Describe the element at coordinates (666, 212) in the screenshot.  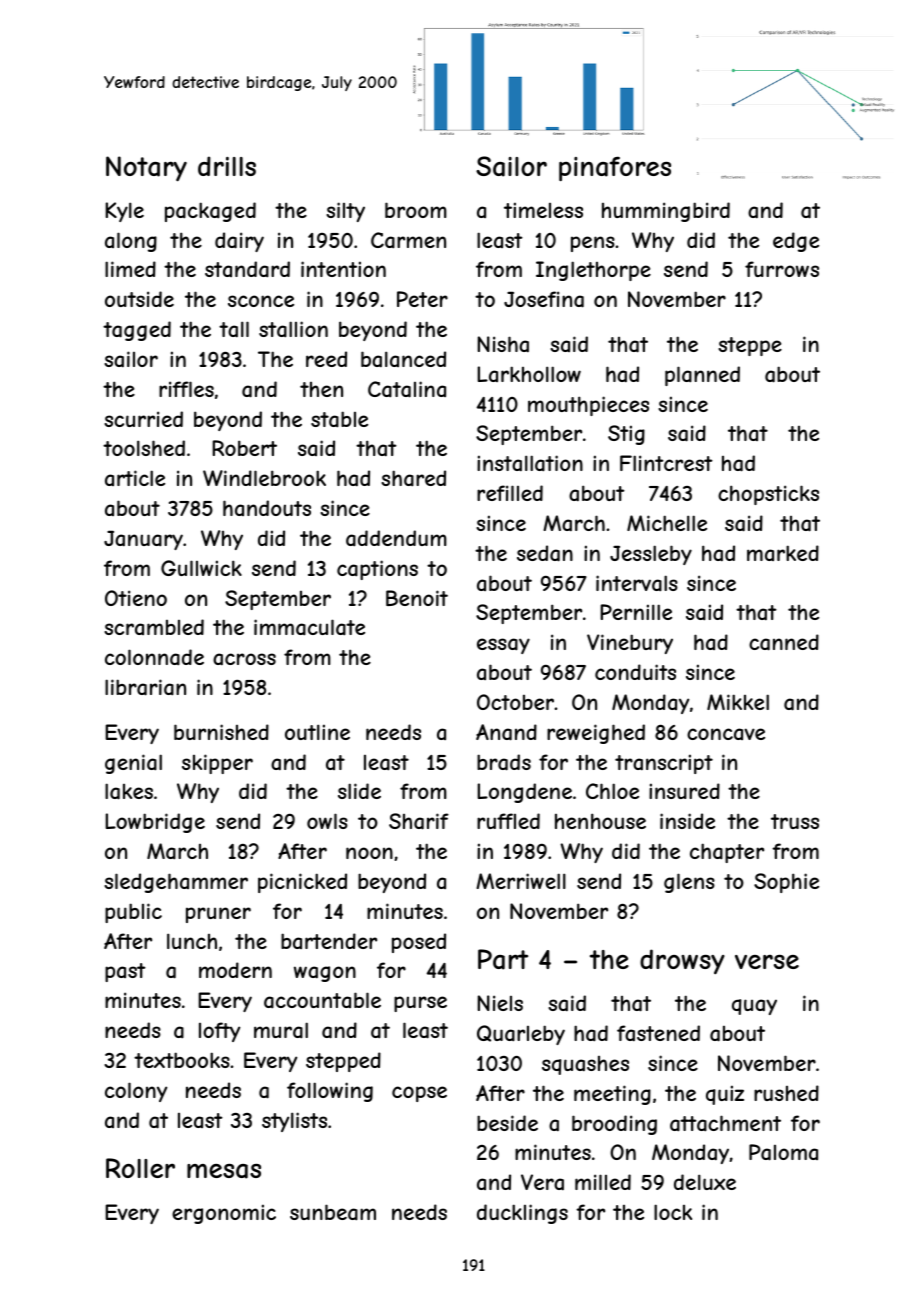
I see `hummingbird` at that location.
